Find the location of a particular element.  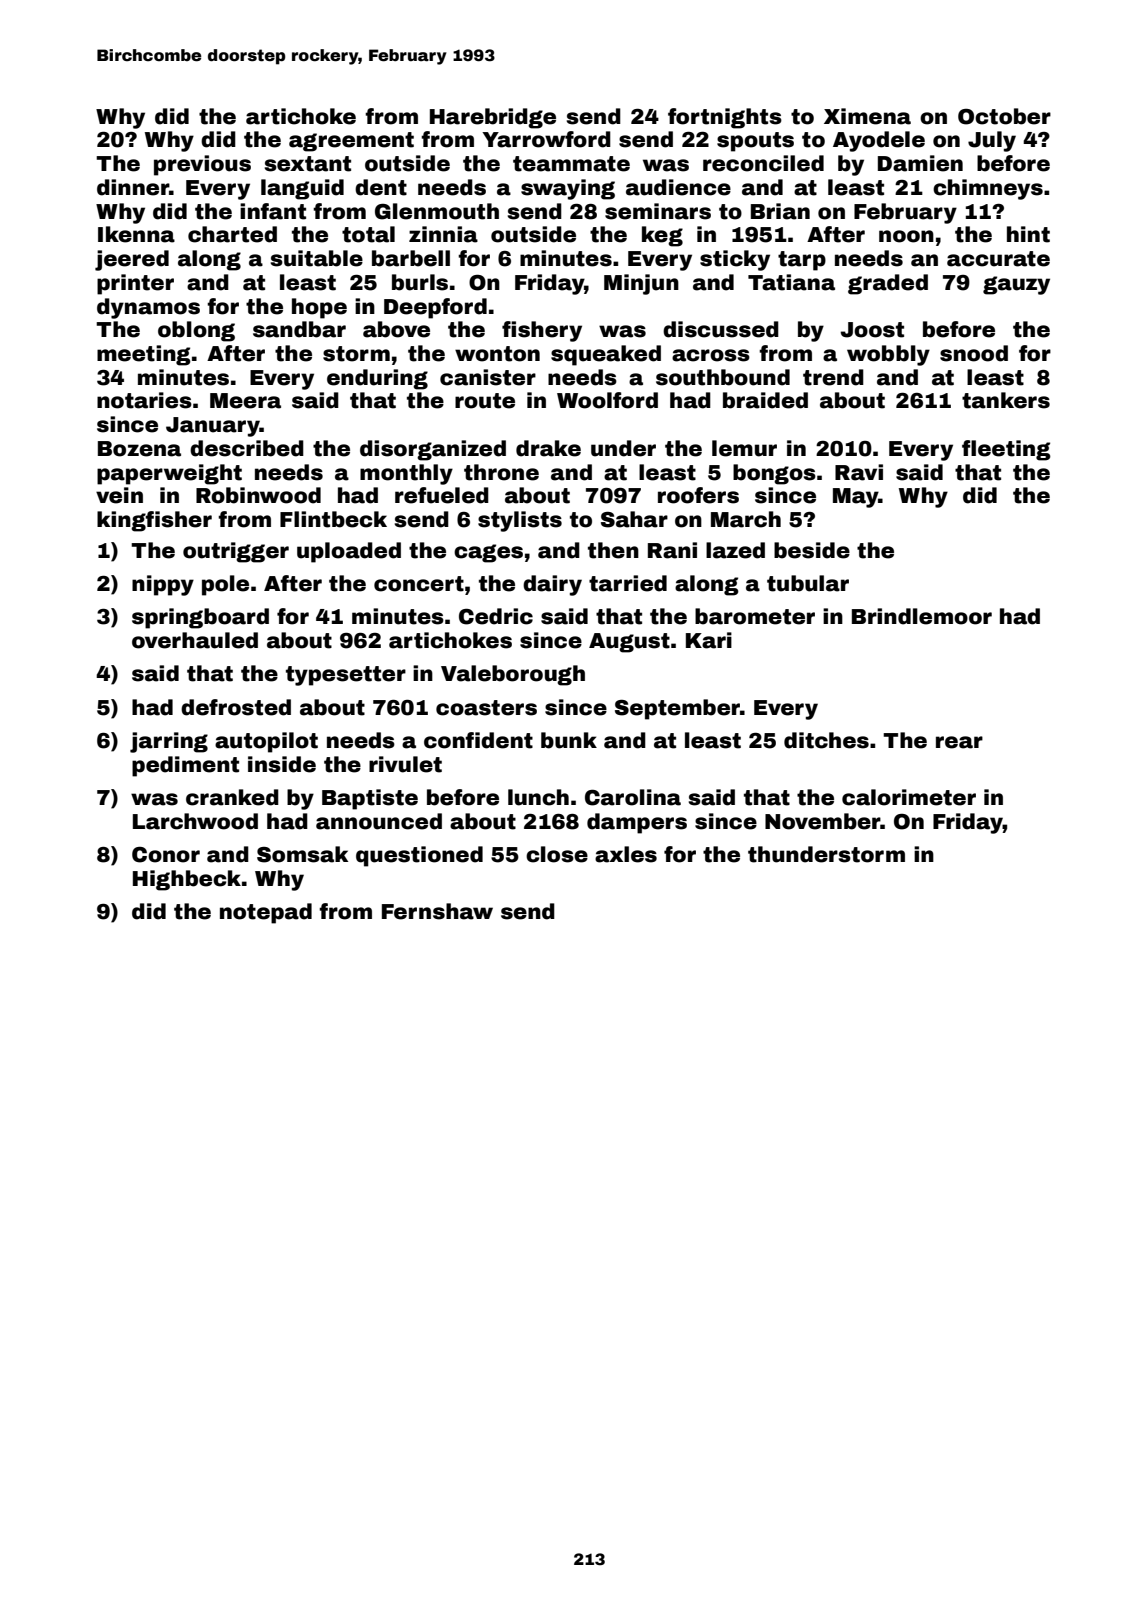

Tatiana is located at coordinates (791, 282).
